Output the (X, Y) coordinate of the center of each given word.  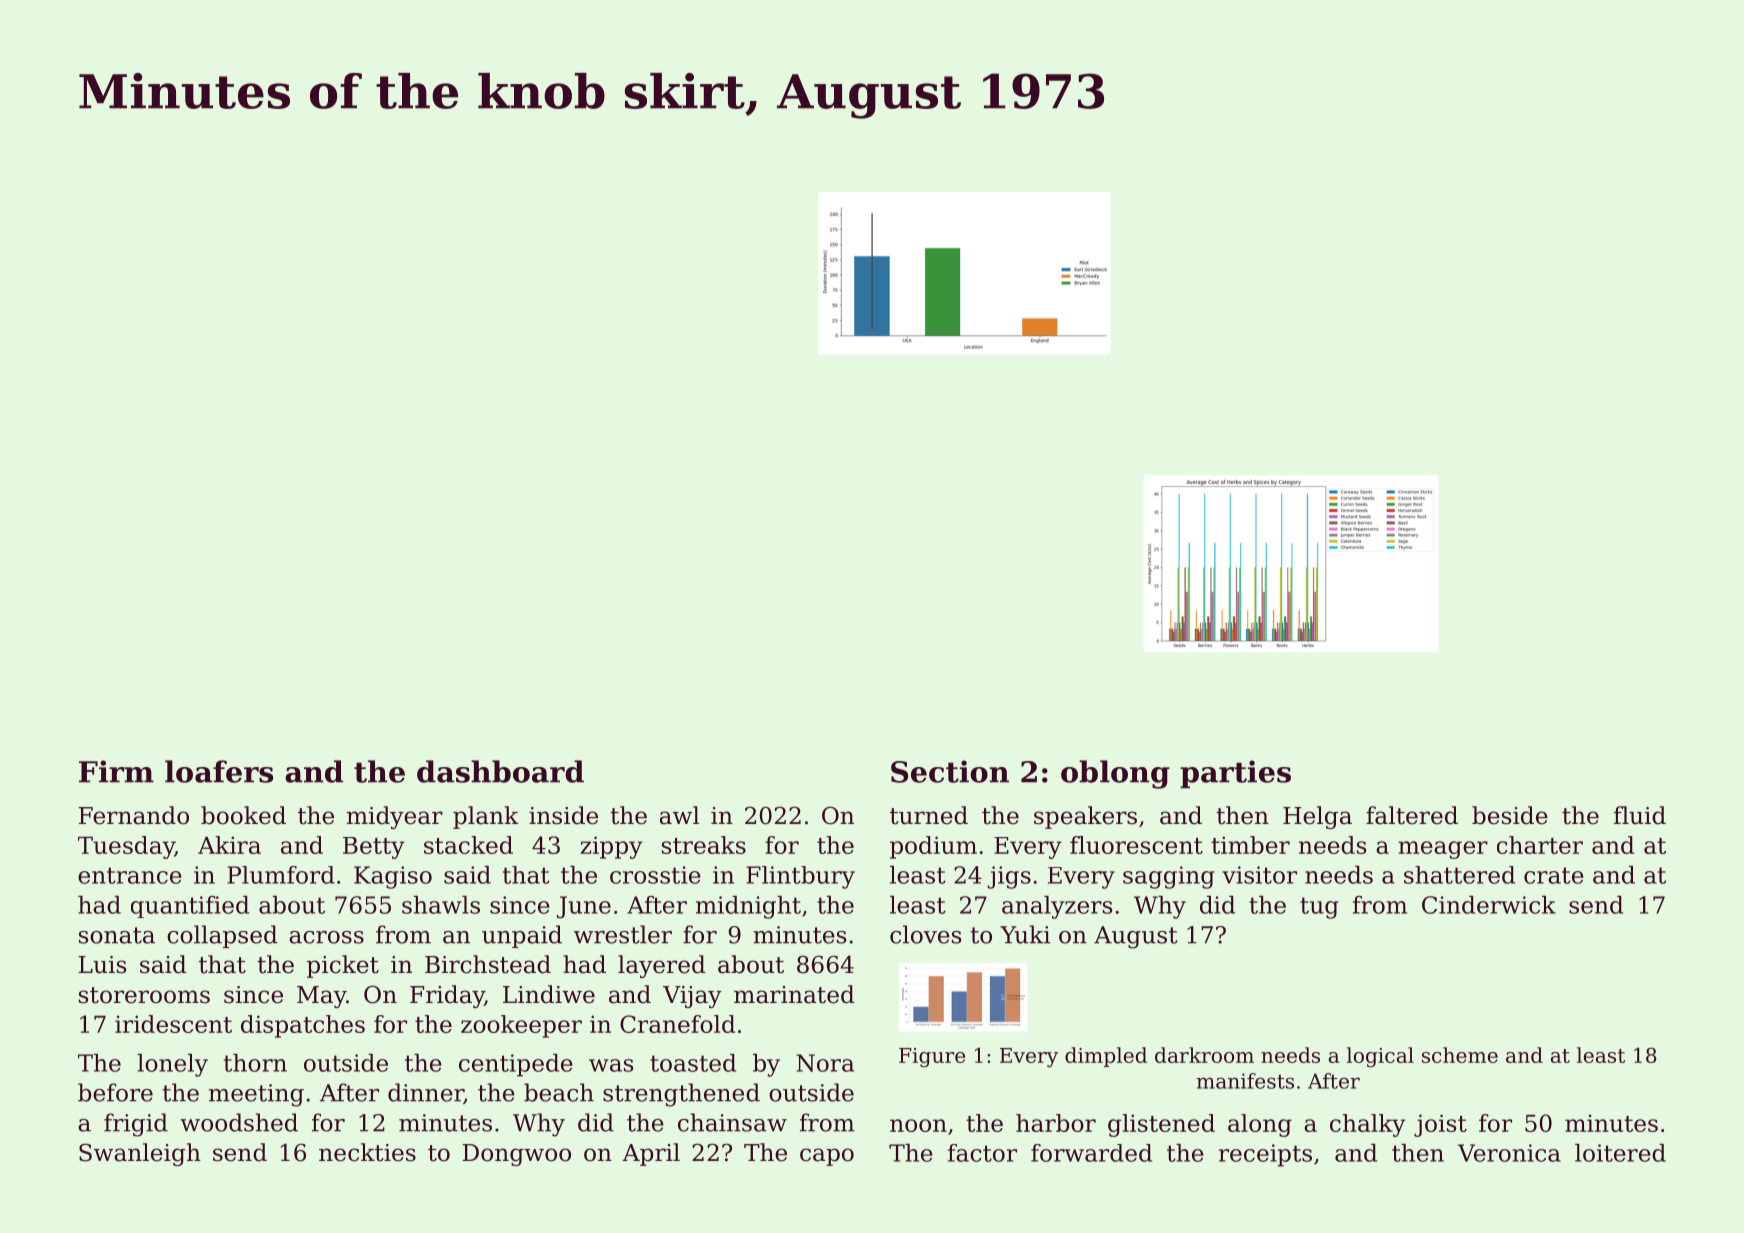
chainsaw (732, 1122)
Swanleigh (140, 1154)
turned (929, 815)
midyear (395, 817)
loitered (1620, 1153)
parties (1235, 774)
